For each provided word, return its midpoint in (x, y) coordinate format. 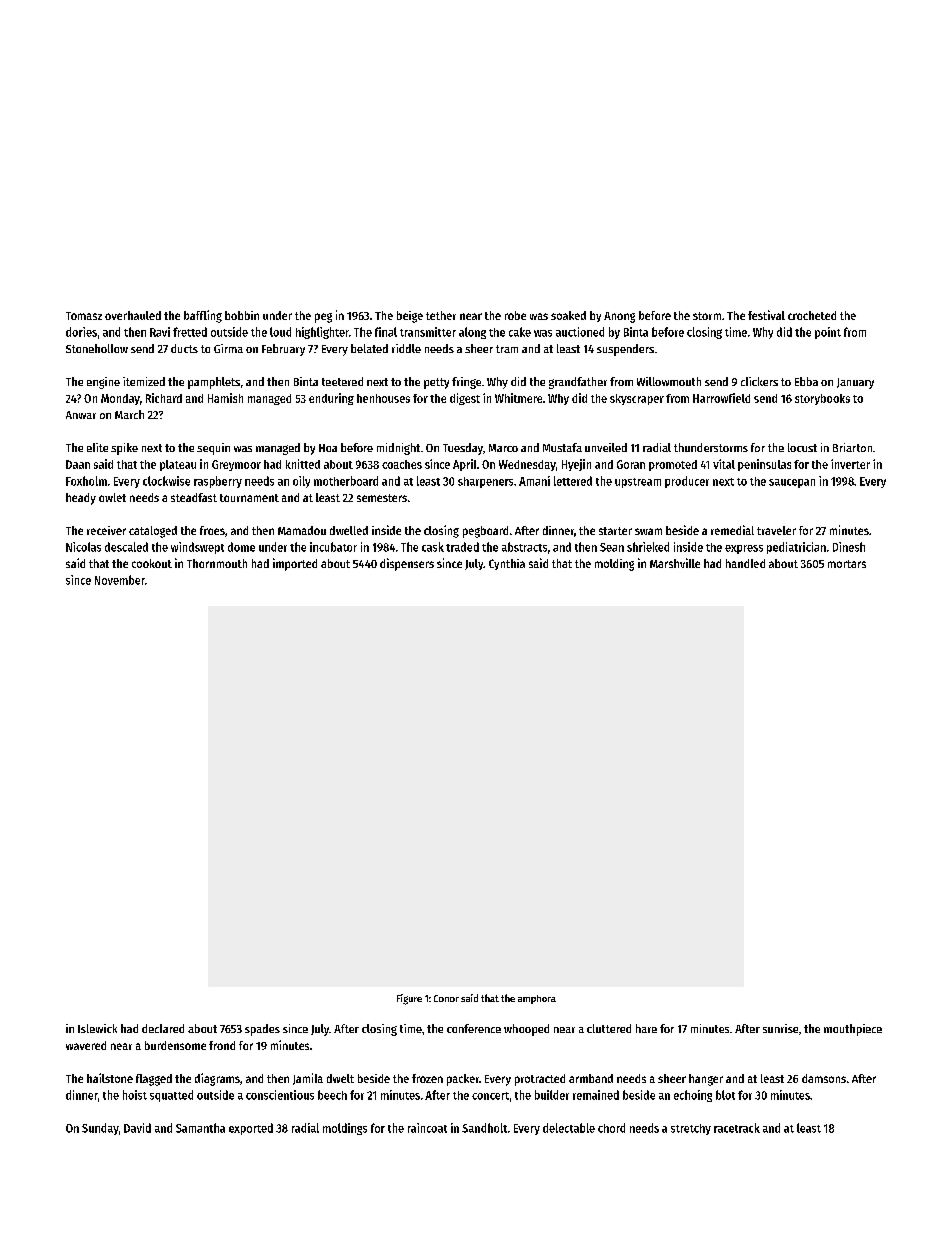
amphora (537, 999)
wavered (86, 1045)
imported (295, 564)
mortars (847, 564)
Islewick (97, 1028)
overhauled (133, 315)
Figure (409, 999)
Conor (446, 998)
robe (515, 315)
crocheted (812, 315)
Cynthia (507, 564)
